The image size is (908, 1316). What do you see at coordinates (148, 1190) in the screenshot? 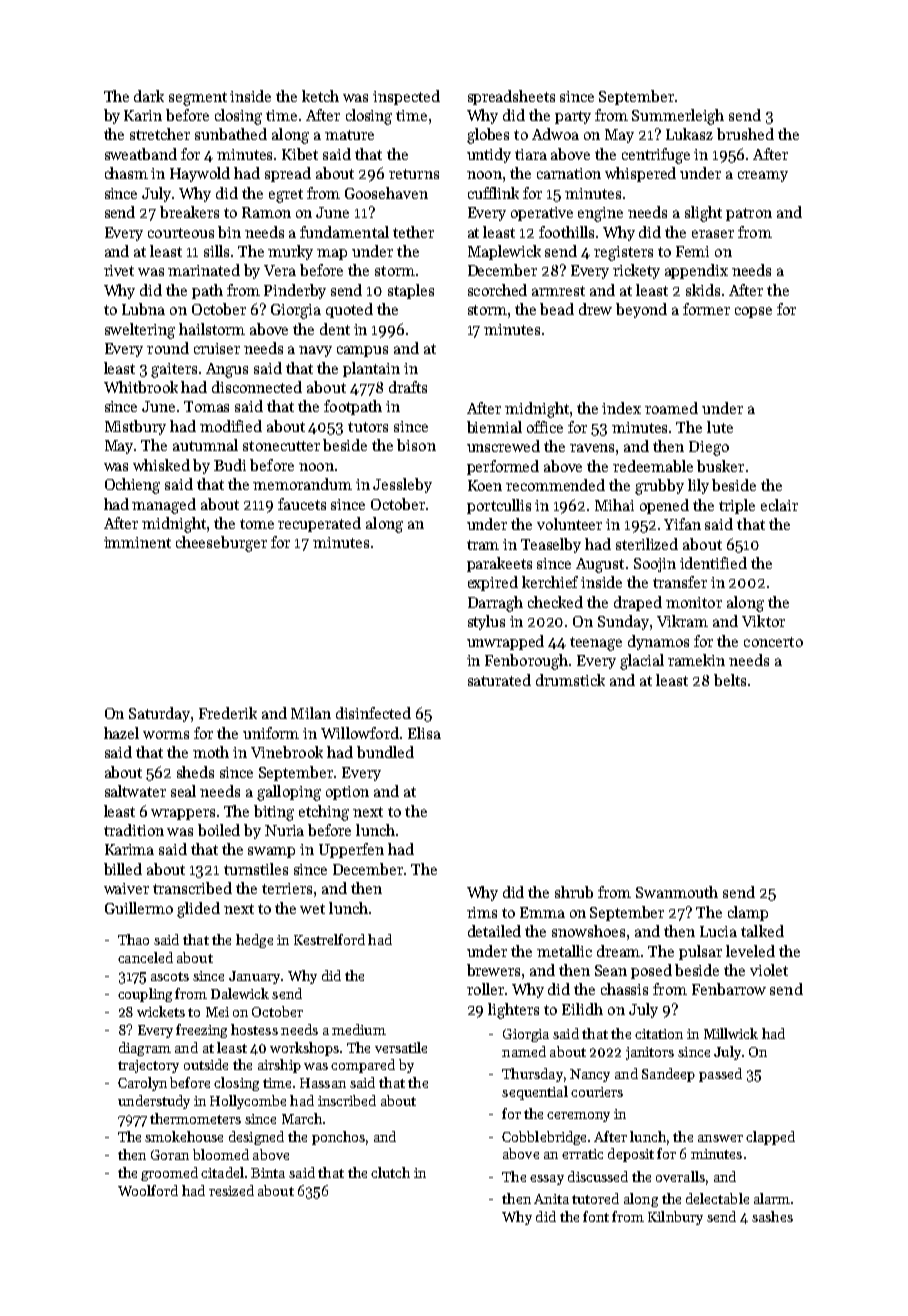
I see `Woolford` at bounding box center [148, 1190].
